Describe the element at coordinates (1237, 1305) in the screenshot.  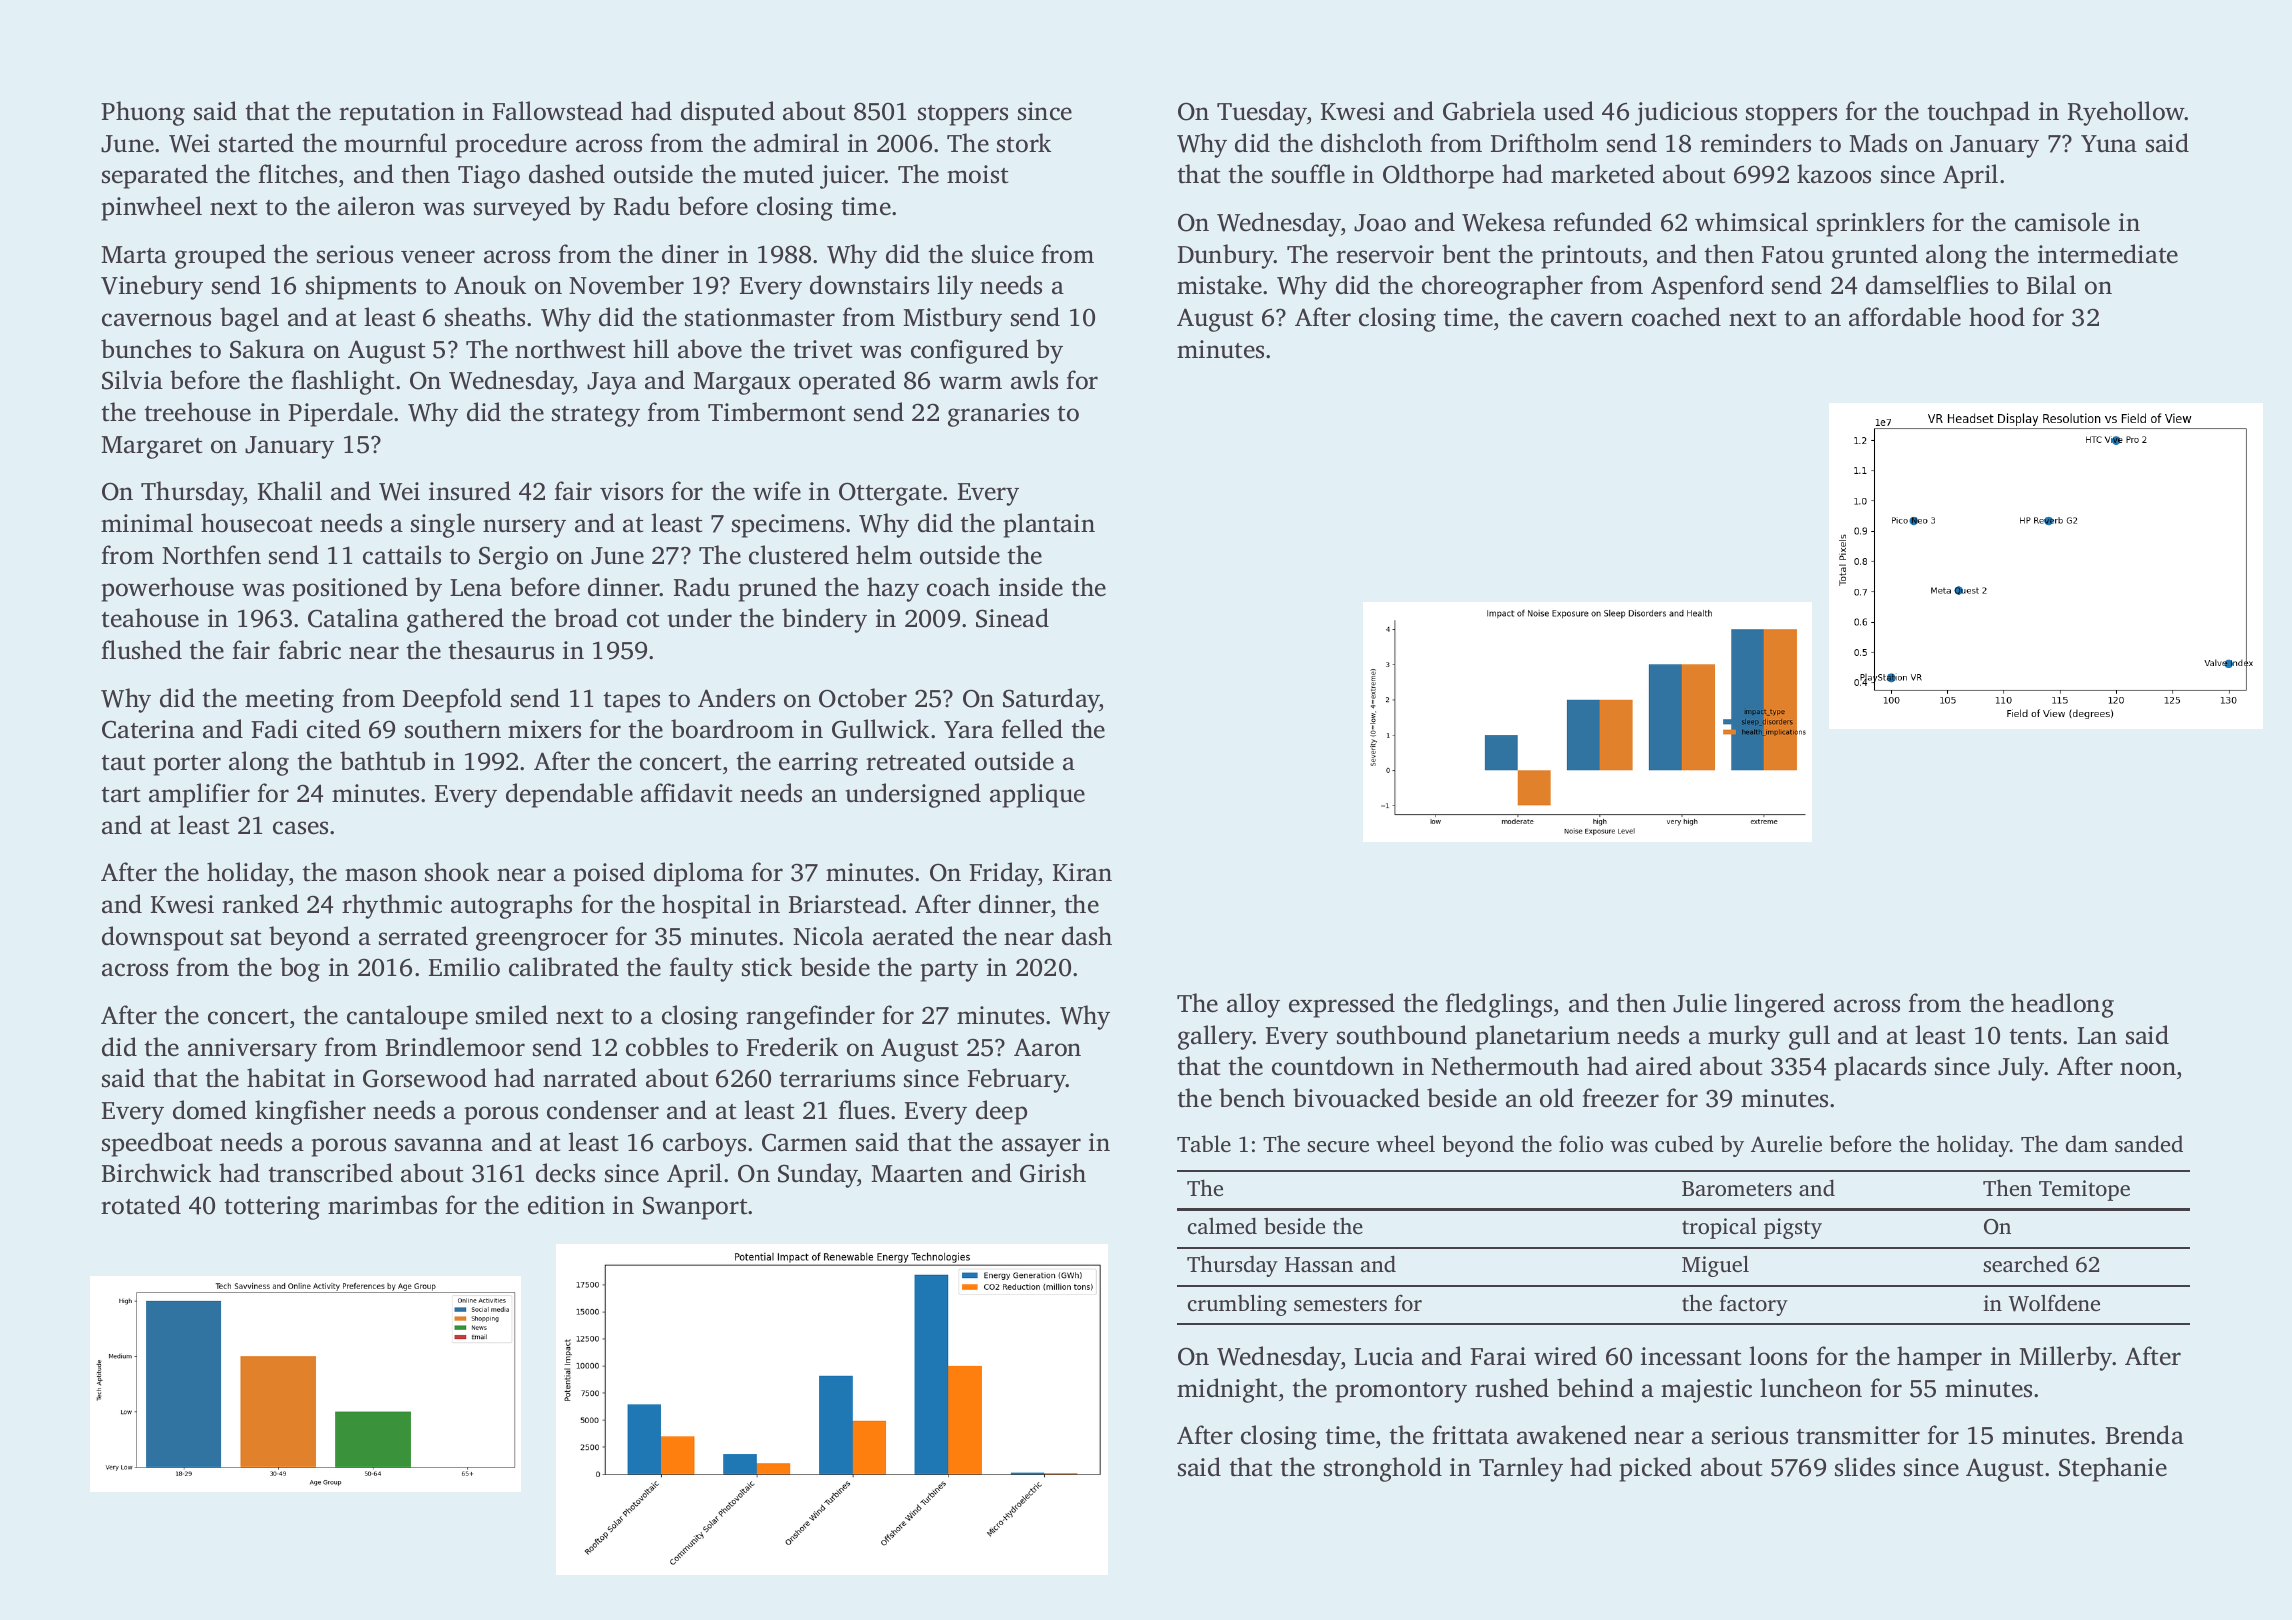
I see `crumbling` at that location.
